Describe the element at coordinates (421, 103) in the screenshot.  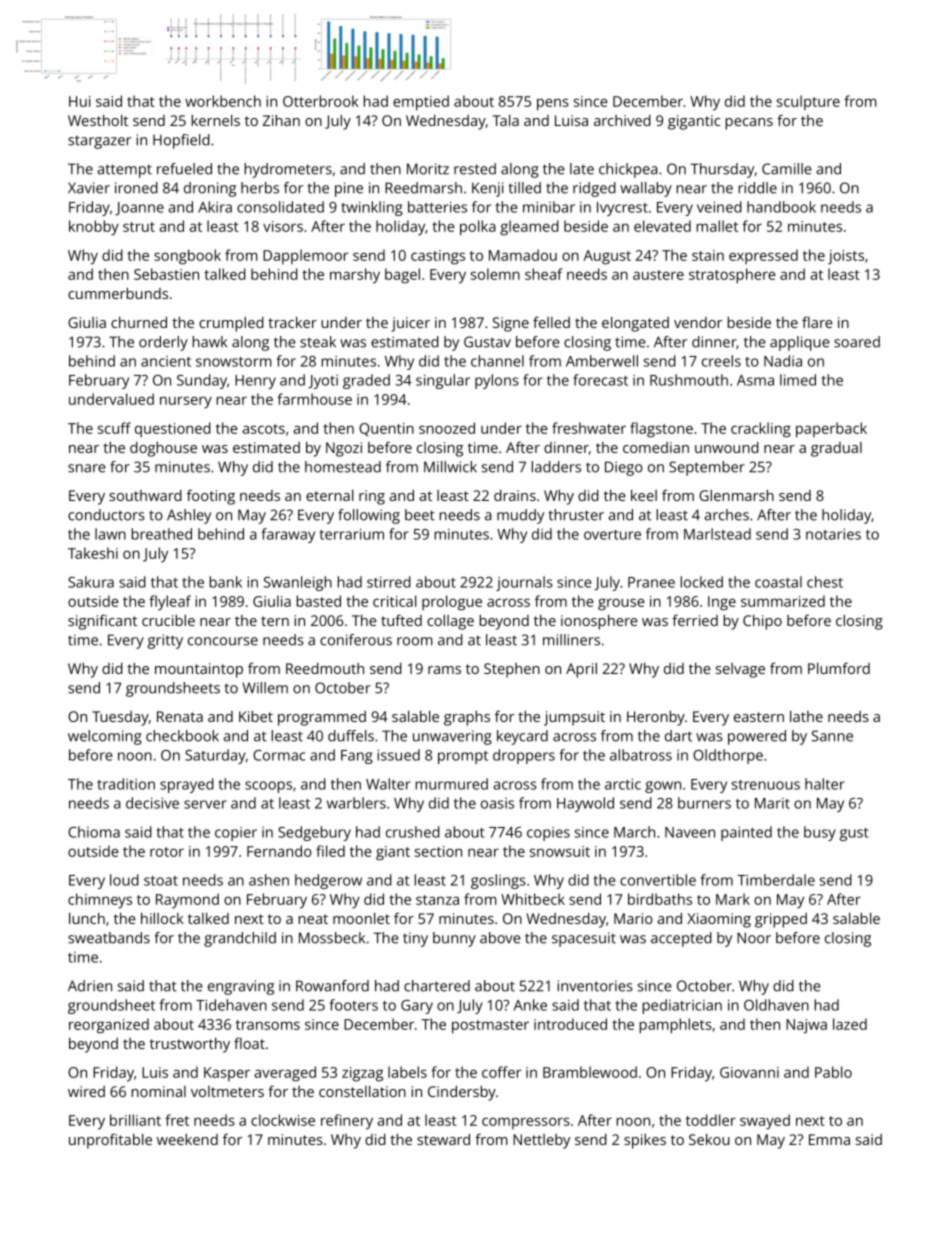
I see `emptied` at that location.
